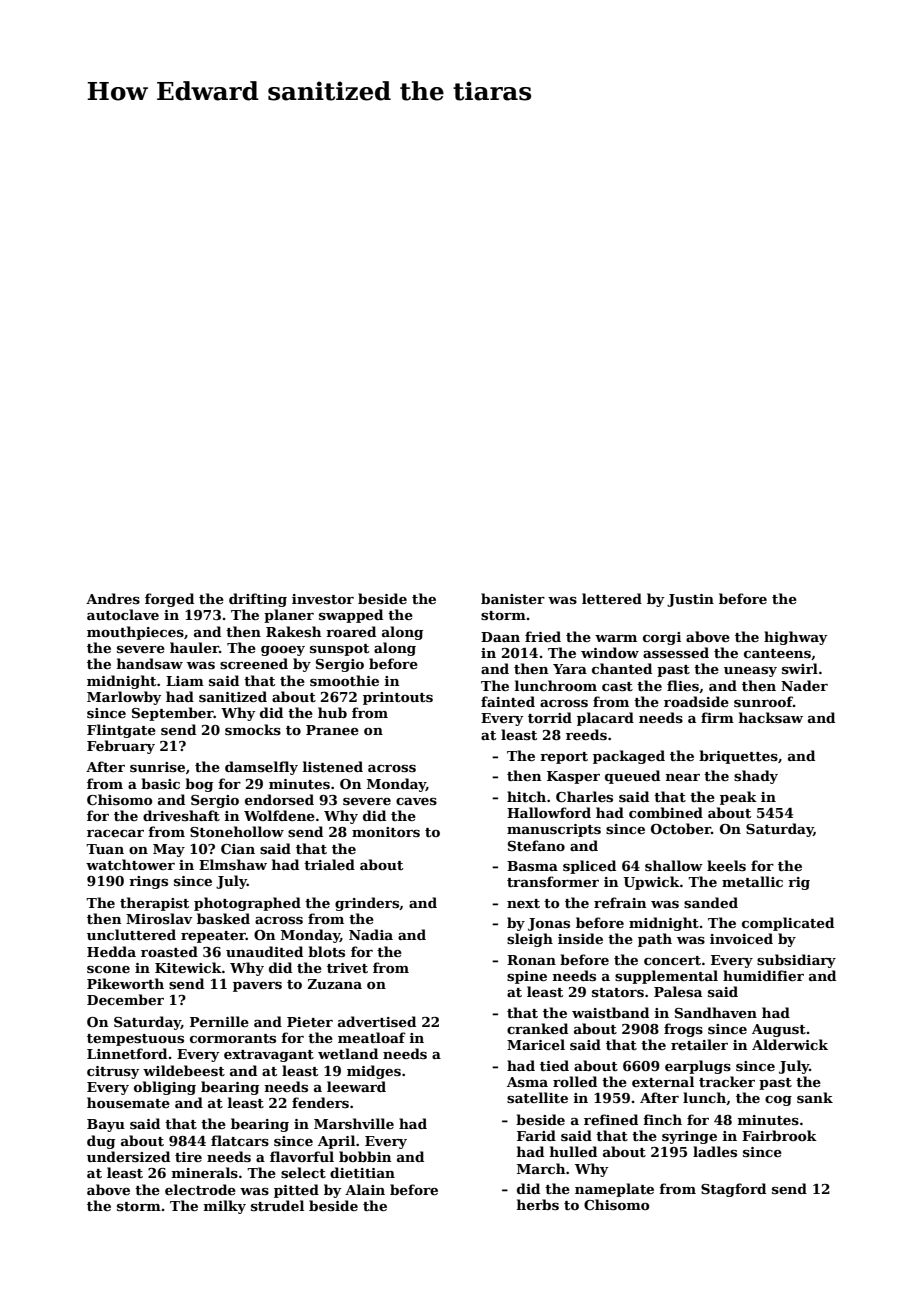 This document has height=1308, width=924. I want to click on banister, so click(513, 598).
